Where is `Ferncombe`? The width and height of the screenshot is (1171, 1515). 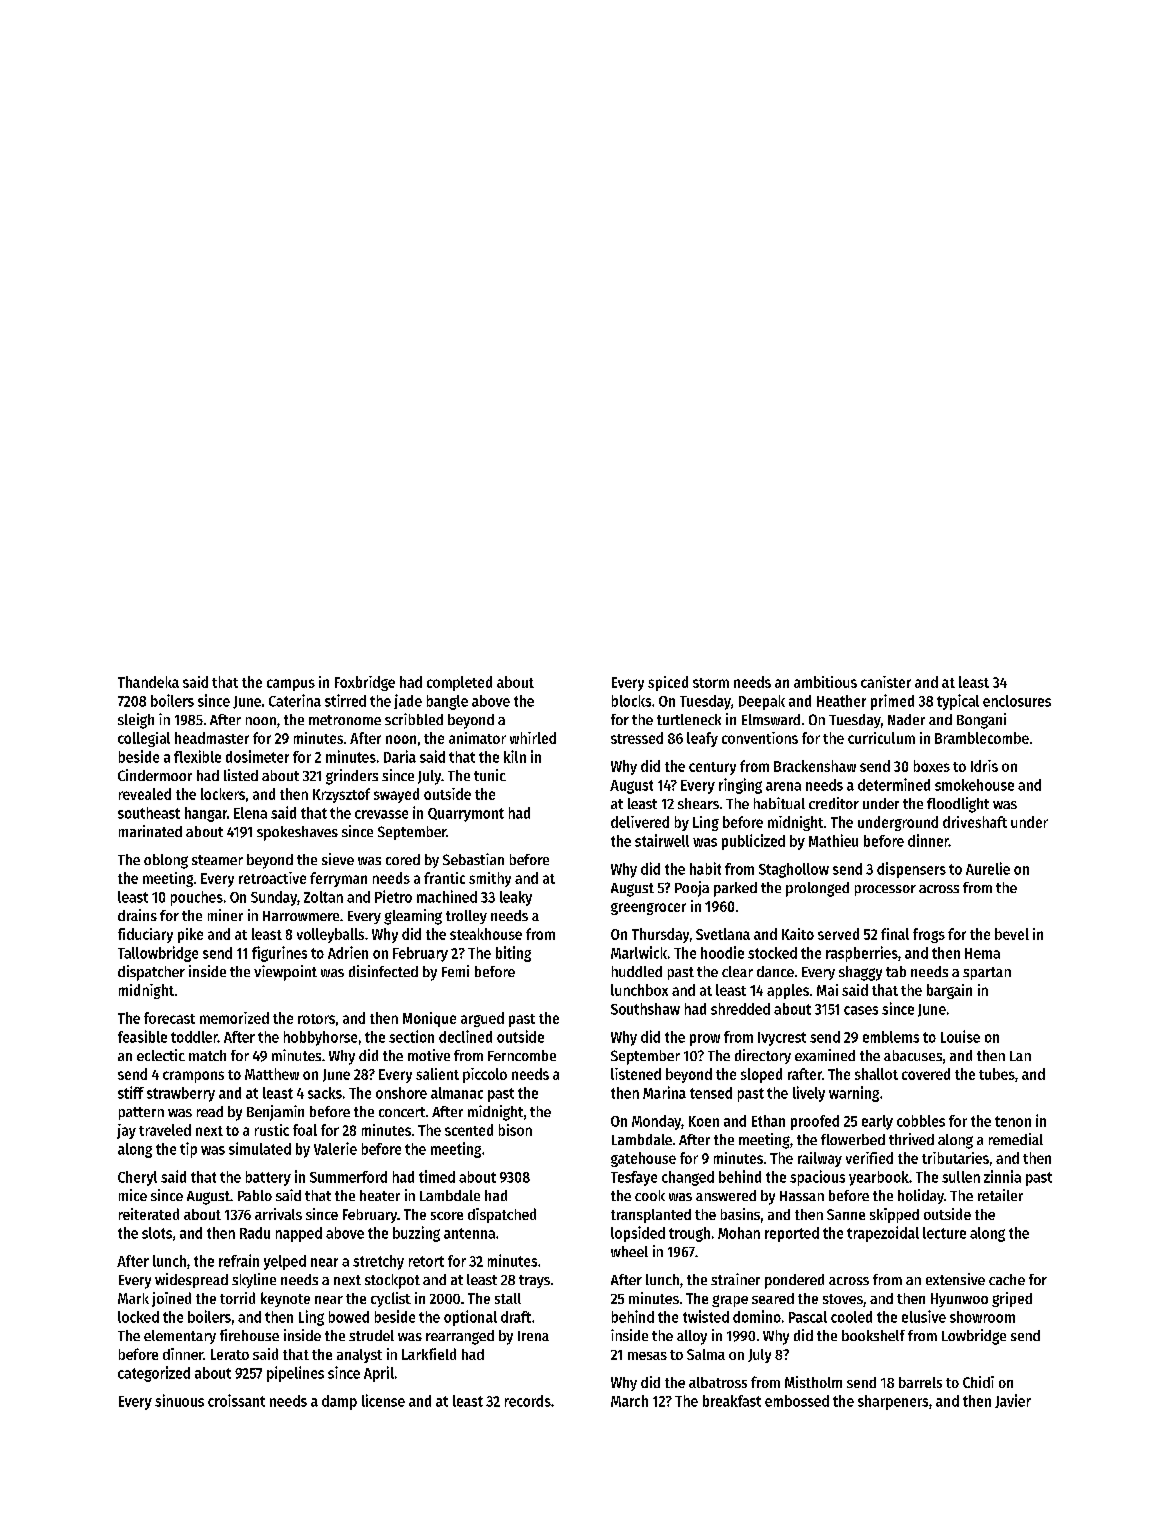 Ferncombe is located at coordinates (522, 1055).
